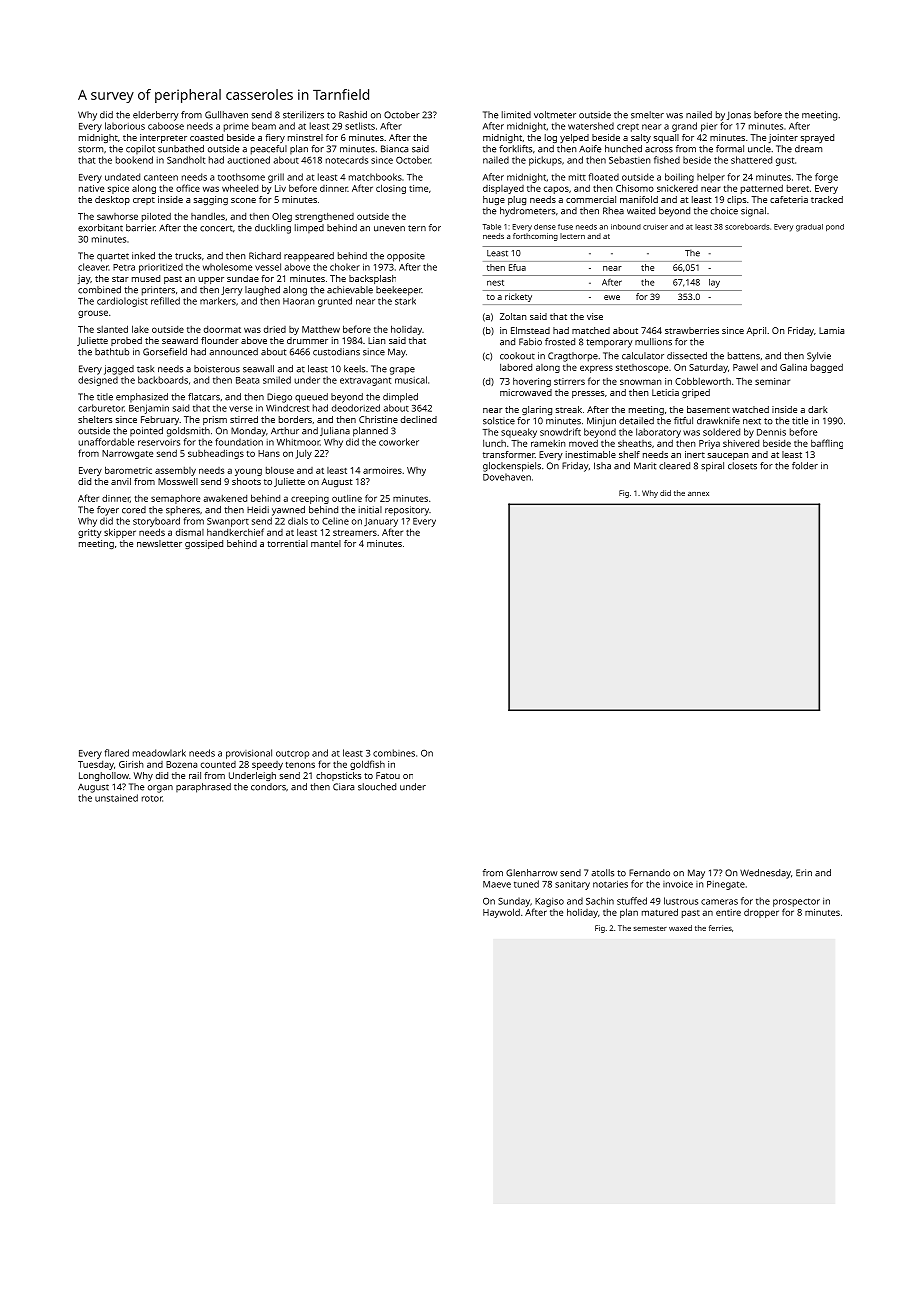 The height and width of the screenshot is (1308, 924). Describe the element at coordinates (402, 371) in the screenshot. I see `grape` at that location.
